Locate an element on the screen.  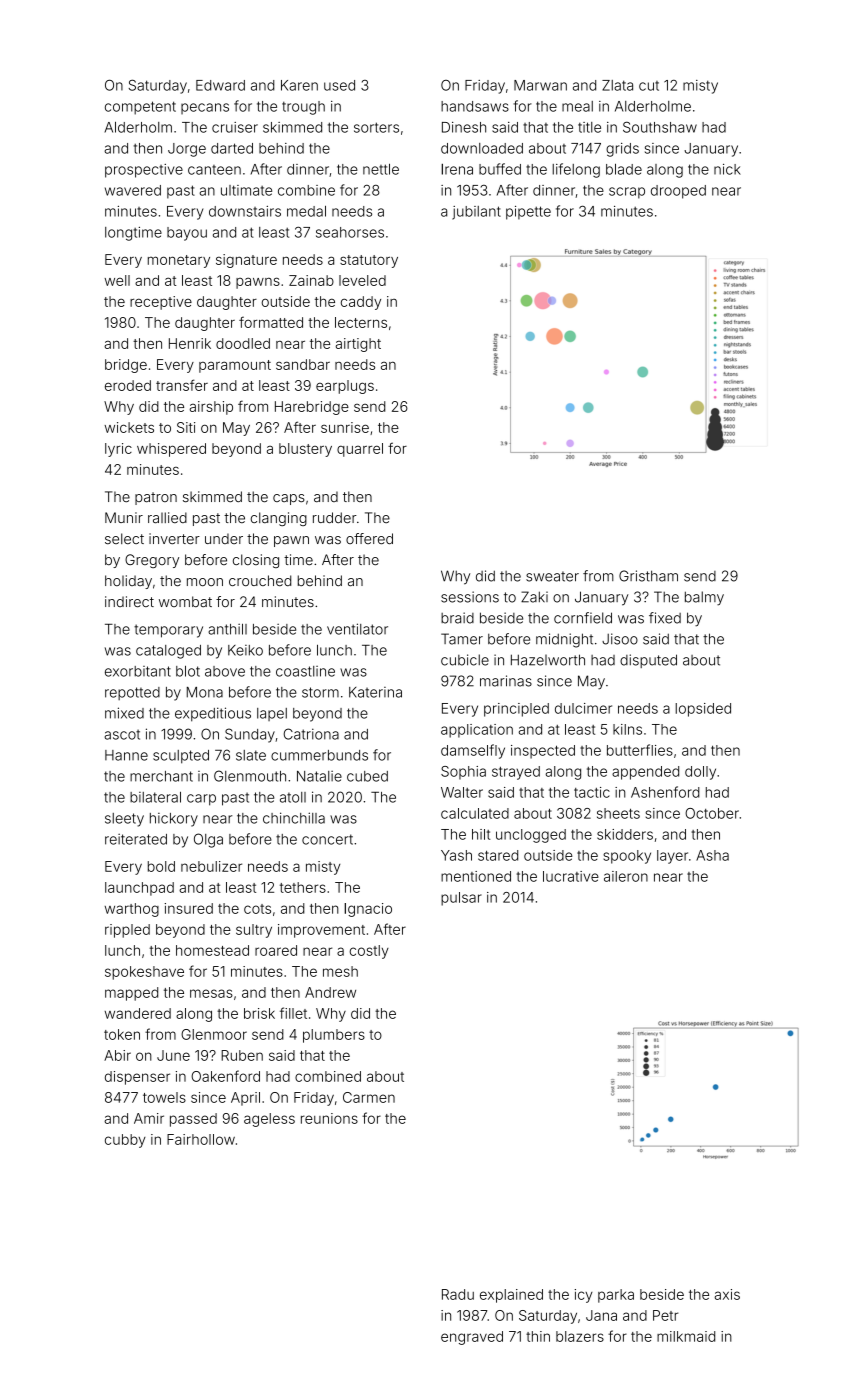
Gristham is located at coordinates (648, 576).
